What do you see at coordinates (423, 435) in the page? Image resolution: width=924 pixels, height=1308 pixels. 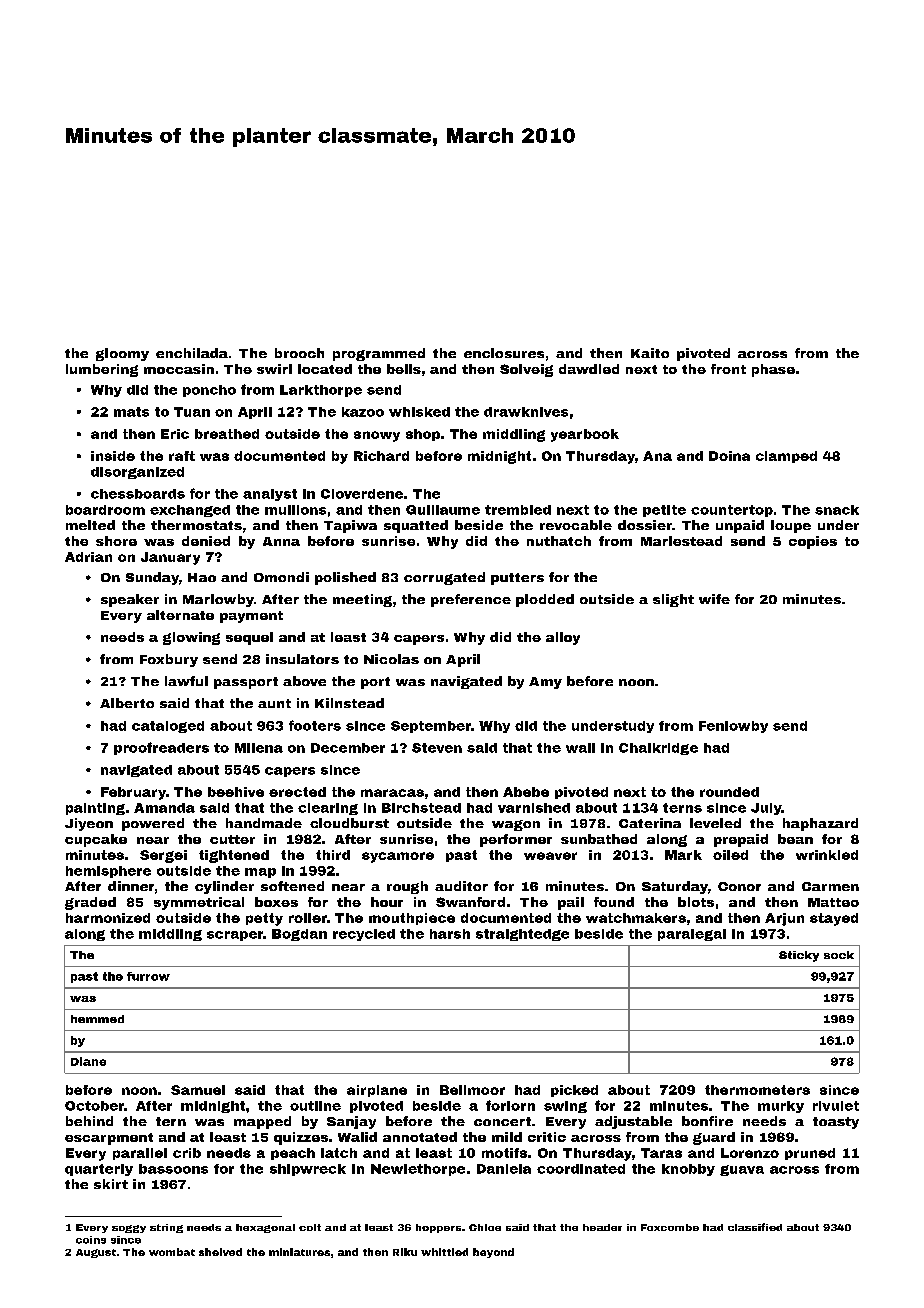 I see `shop` at bounding box center [423, 435].
